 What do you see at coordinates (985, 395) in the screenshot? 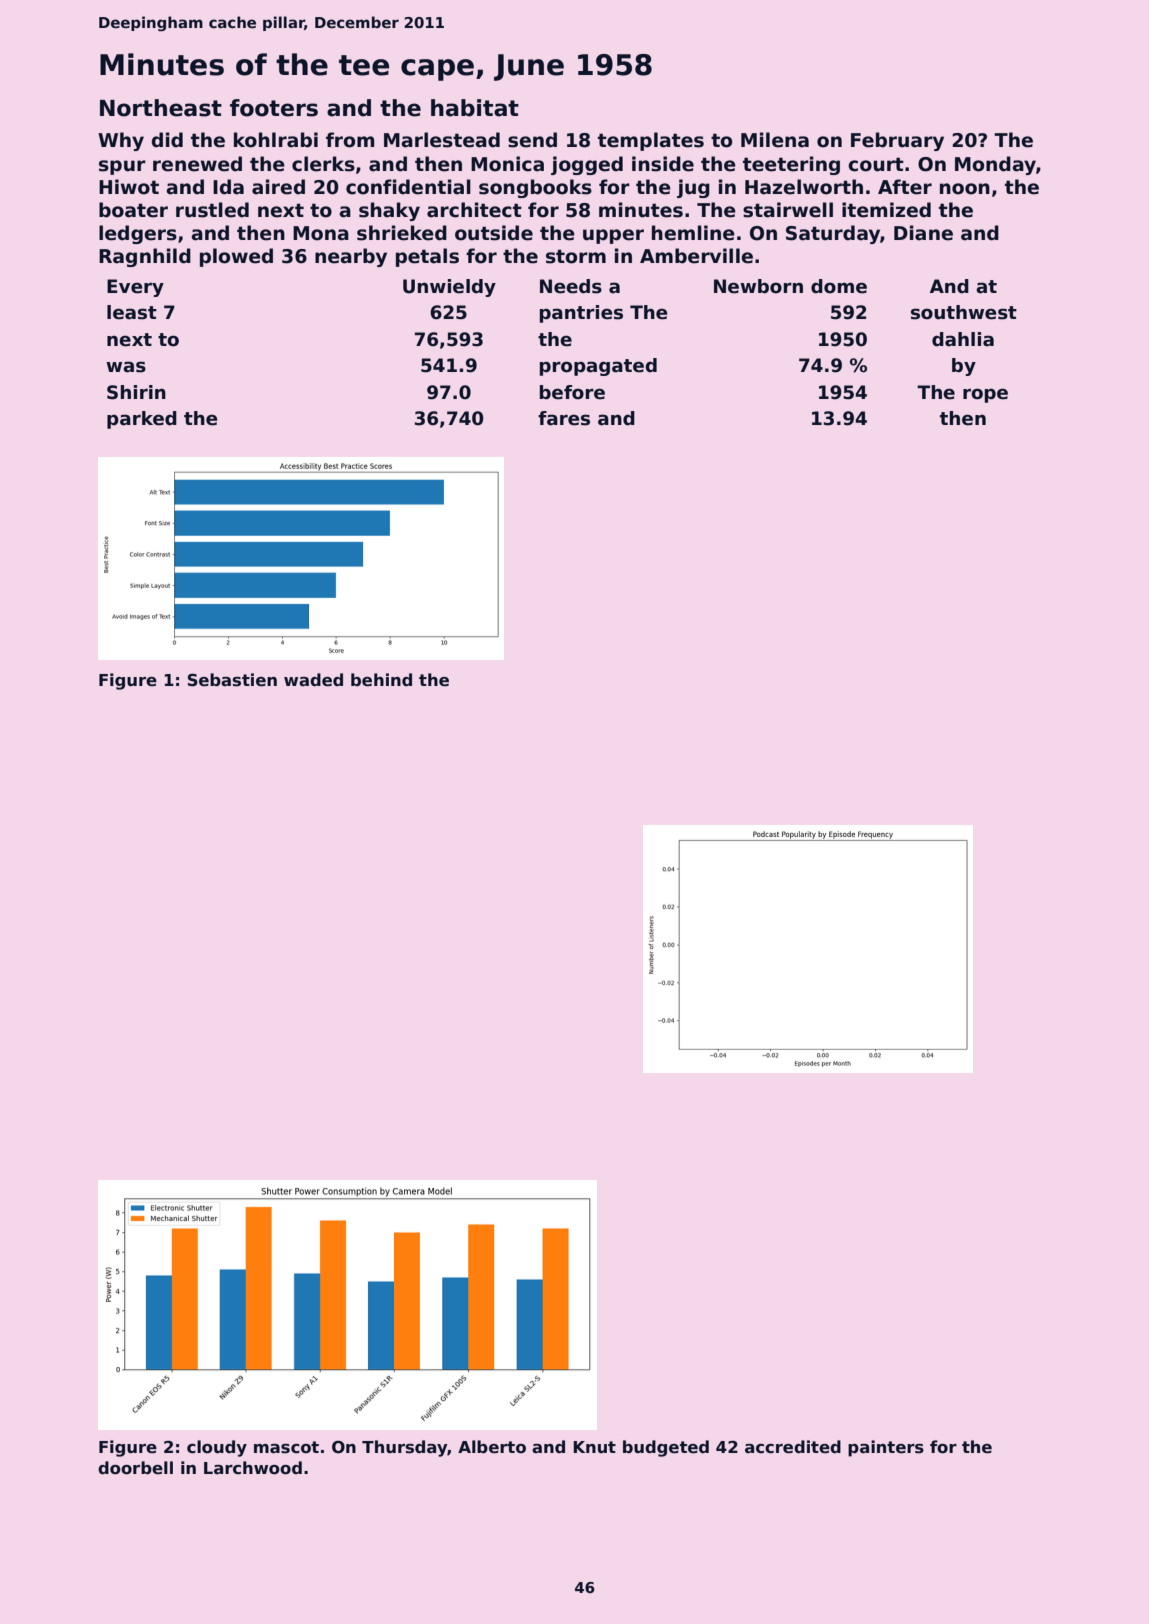
I see `rope` at bounding box center [985, 395].
